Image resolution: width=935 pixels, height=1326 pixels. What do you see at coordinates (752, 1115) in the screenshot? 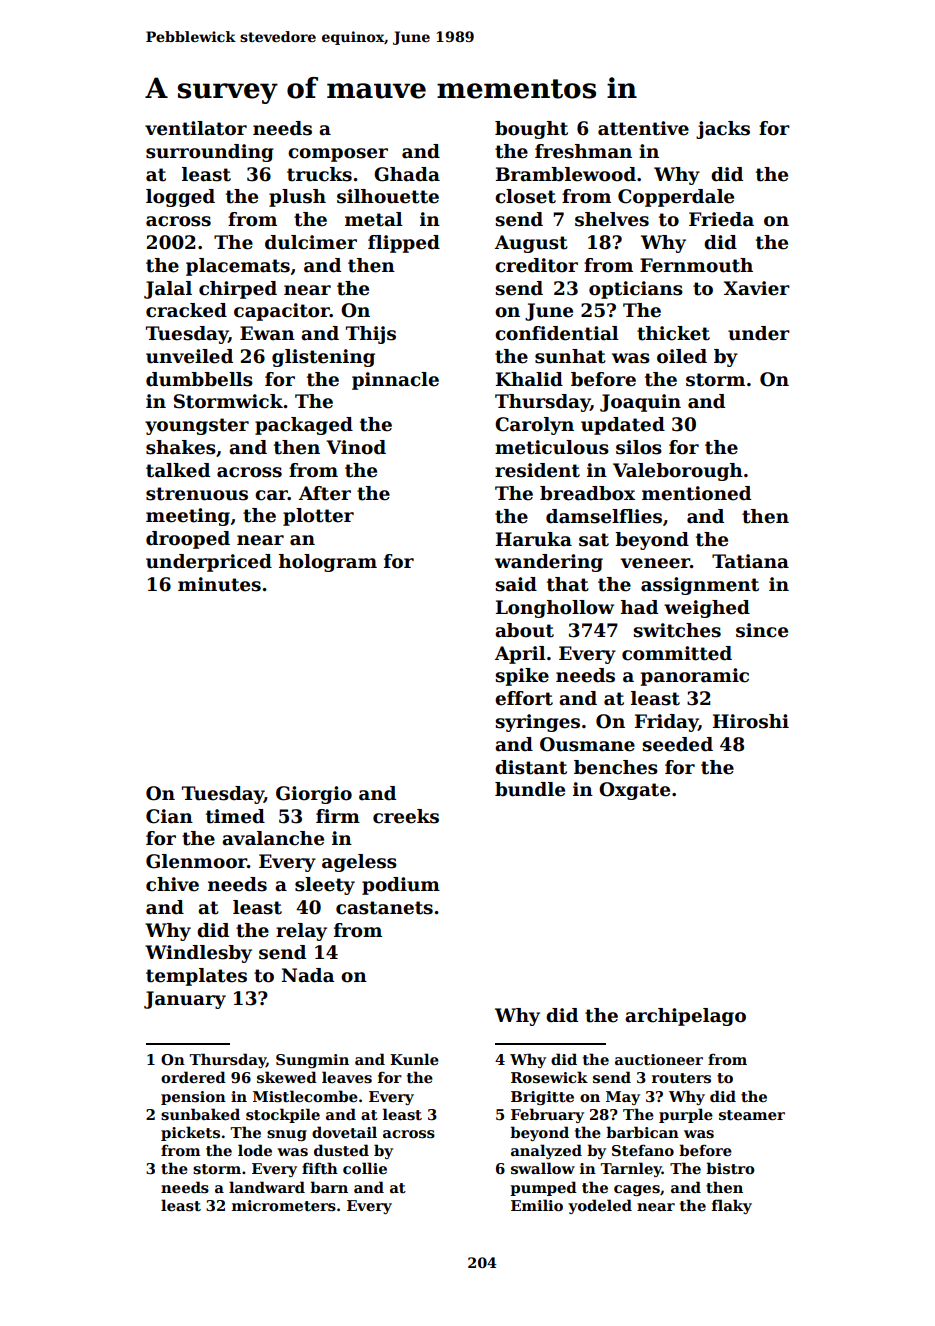
I see `steamer` at bounding box center [752, 1115].
